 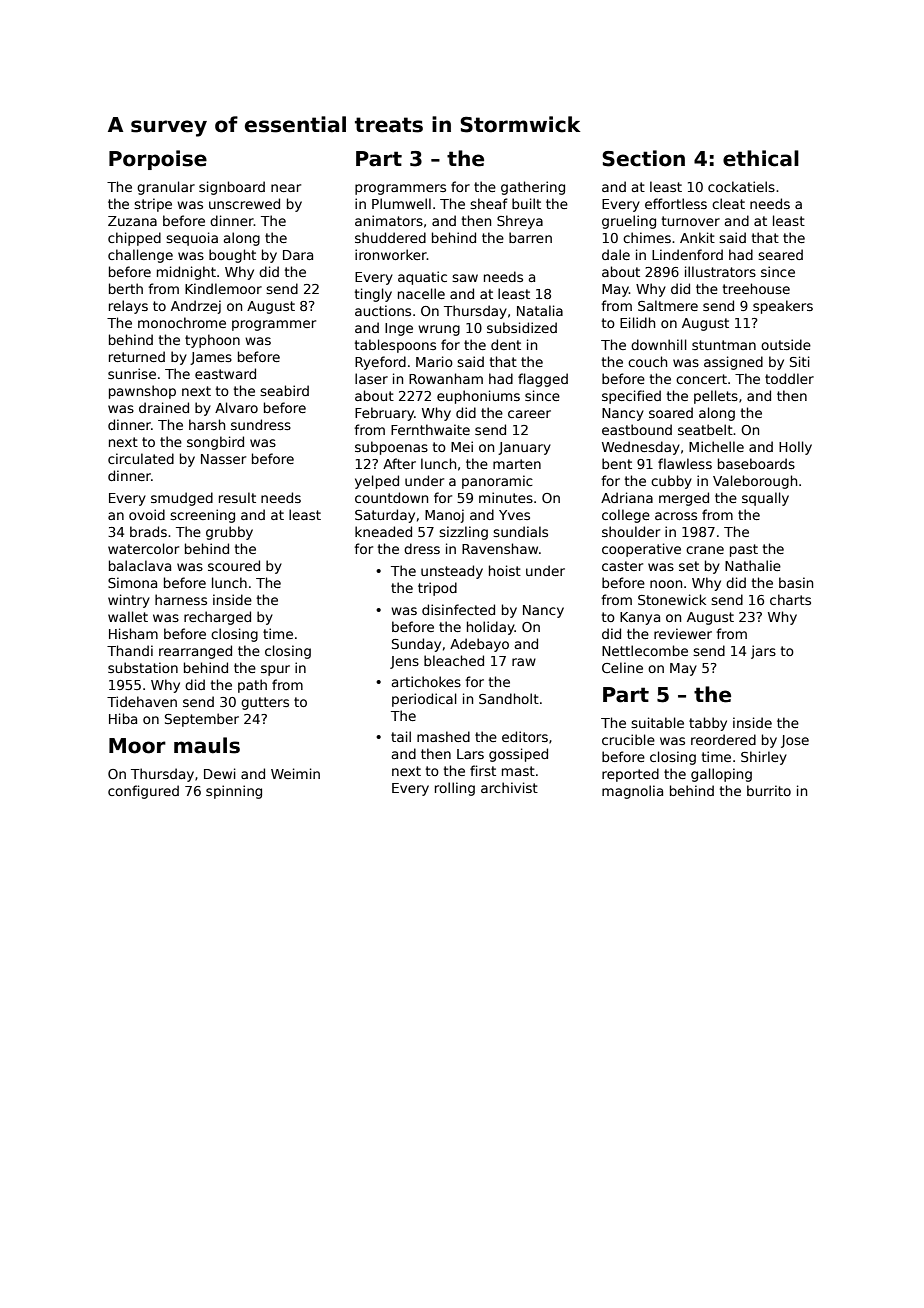 I want to click on Section, so click(x=643, y=158).
